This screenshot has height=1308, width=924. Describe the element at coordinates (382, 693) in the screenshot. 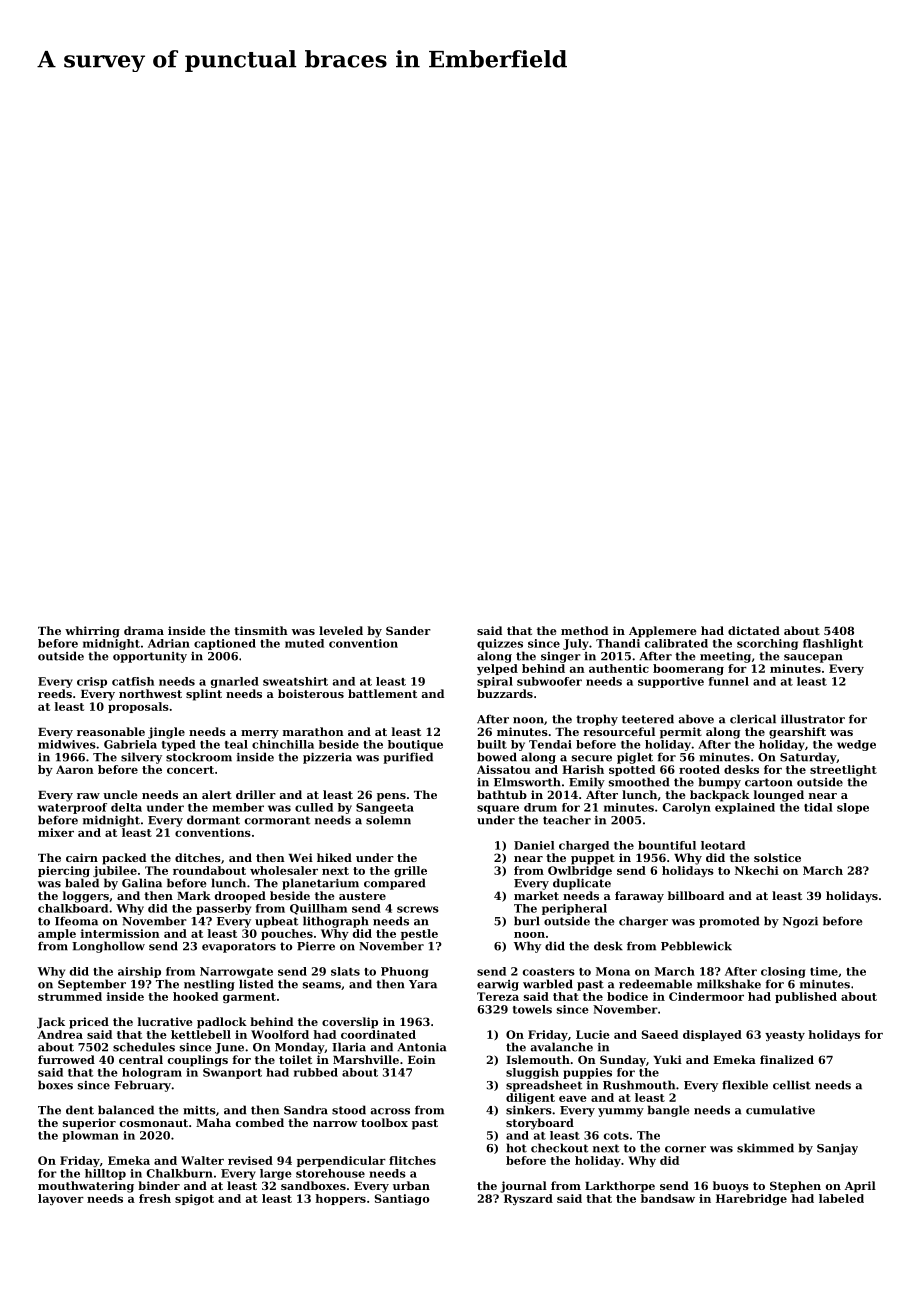

I see `battlement` at that location.
